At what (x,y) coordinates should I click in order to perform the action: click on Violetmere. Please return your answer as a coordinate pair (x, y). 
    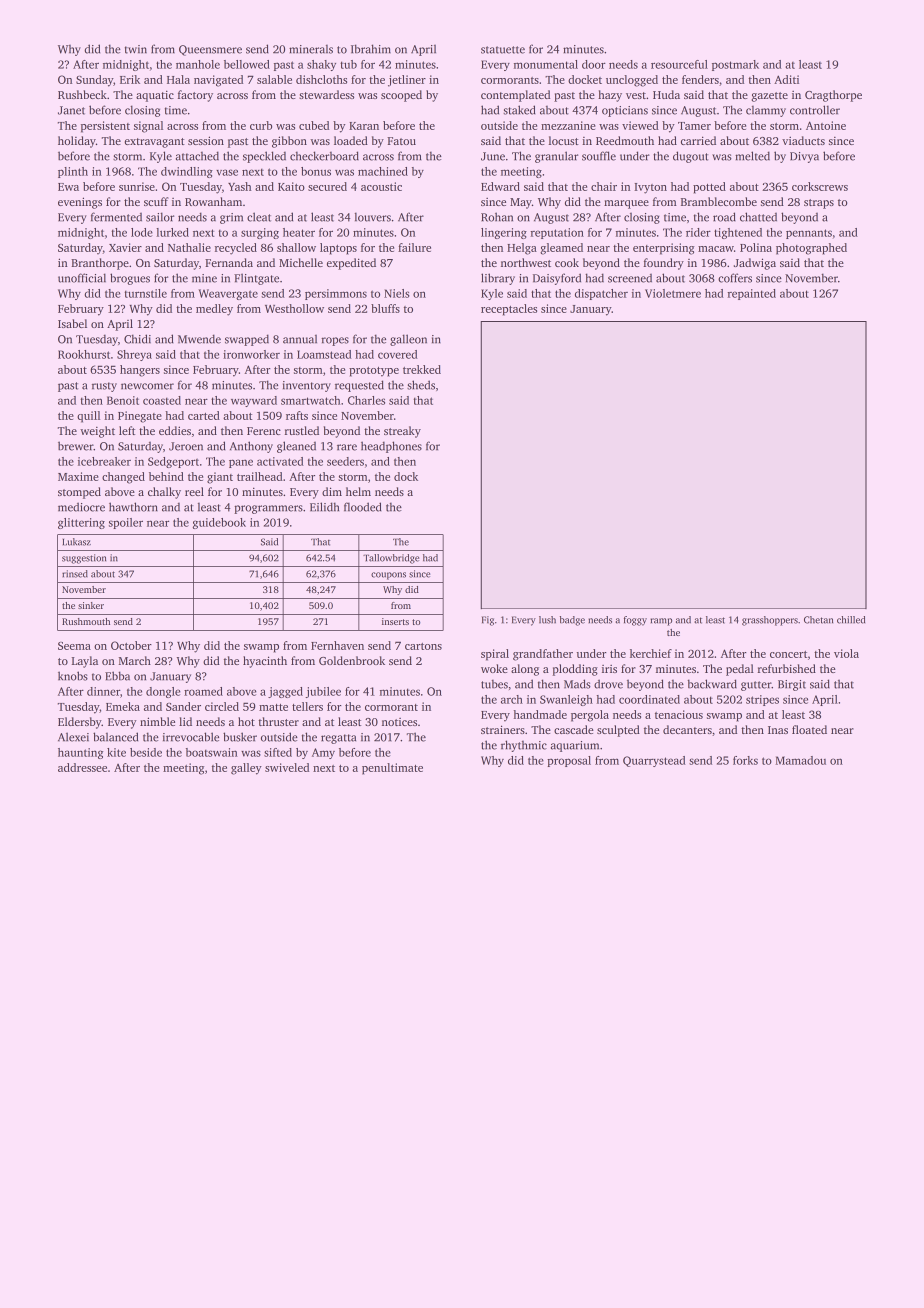
    Looking at the image, I should click on (673, 293).
